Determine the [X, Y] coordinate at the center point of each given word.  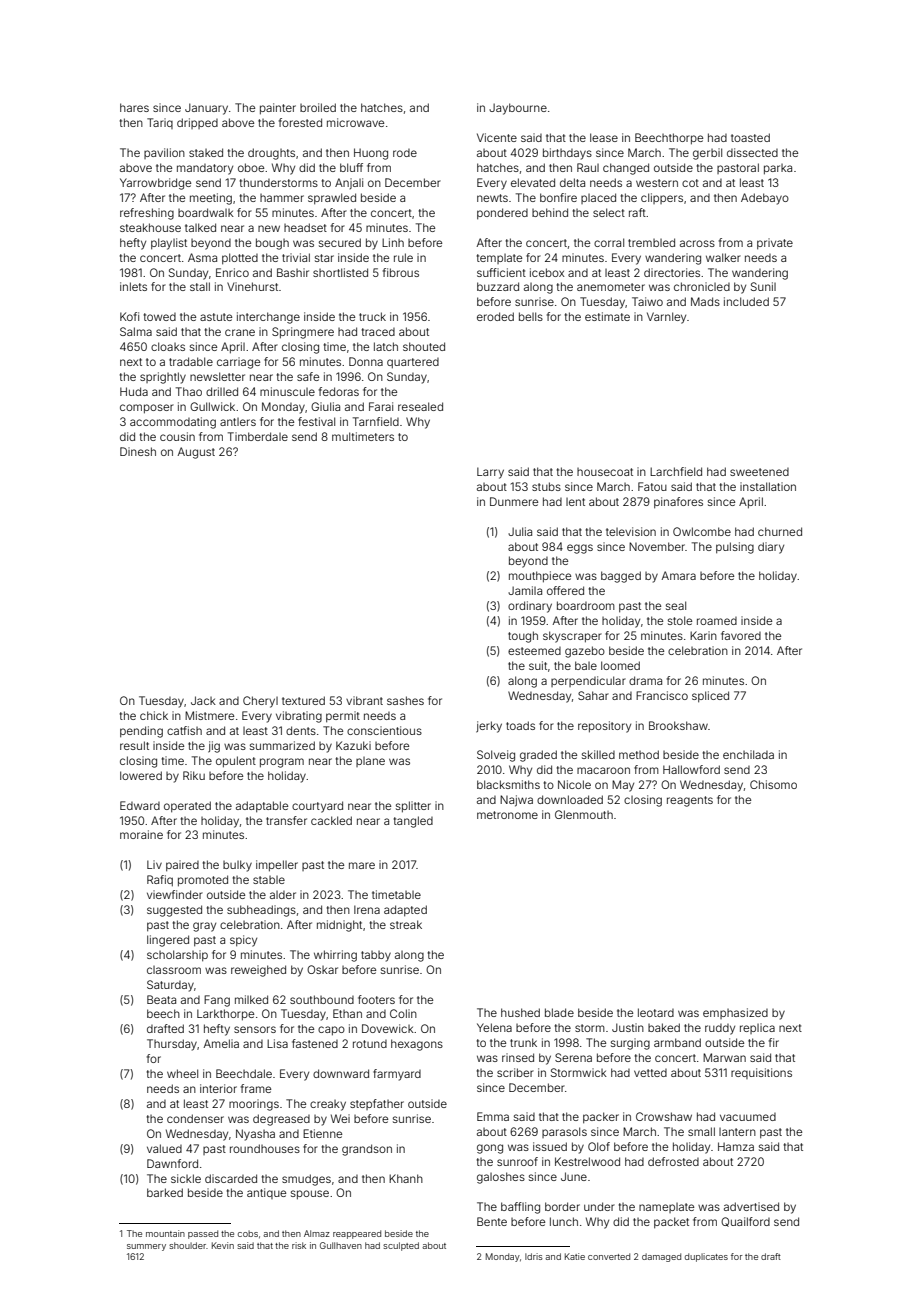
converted [609, 1256]
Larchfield [676, 471]
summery [146, 1247]
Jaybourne [518, 109]
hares [134, 107]
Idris [534, 1256]
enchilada [748, 754]
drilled [222, 391]
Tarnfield [376, 421]
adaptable [262, 806]
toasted [750, 137]
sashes [405, 700]
